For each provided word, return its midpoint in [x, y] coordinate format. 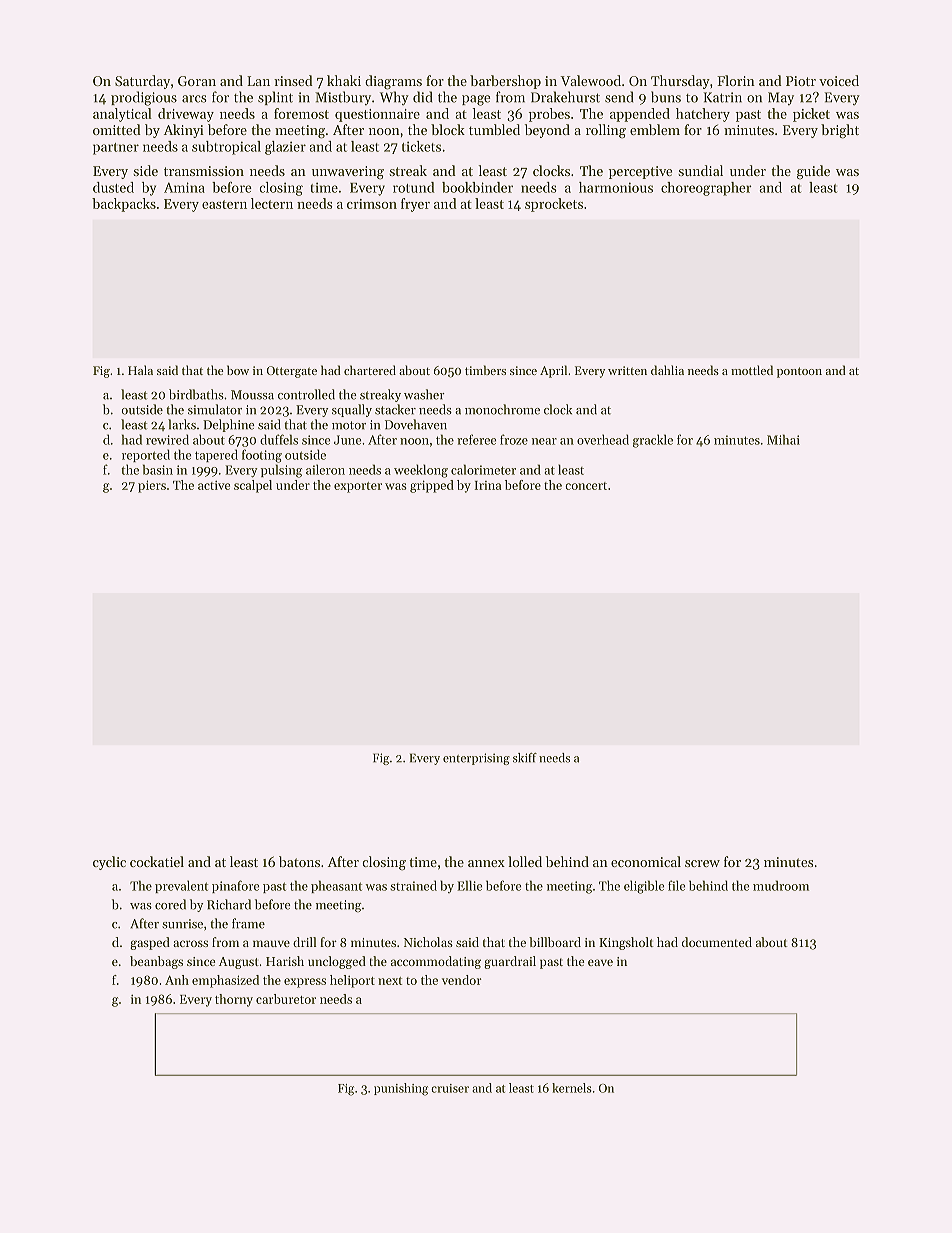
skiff [525, 758]
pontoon [799, 372]
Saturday [142, 82]
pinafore [235, 886]
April [553, 371]
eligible [644, 887]
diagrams [393, 82]
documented [717, 942]
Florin [736, 80]
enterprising [476, 759]
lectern [272, 203]
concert [586, 486]
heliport [352, 981]
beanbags [156, 962]
